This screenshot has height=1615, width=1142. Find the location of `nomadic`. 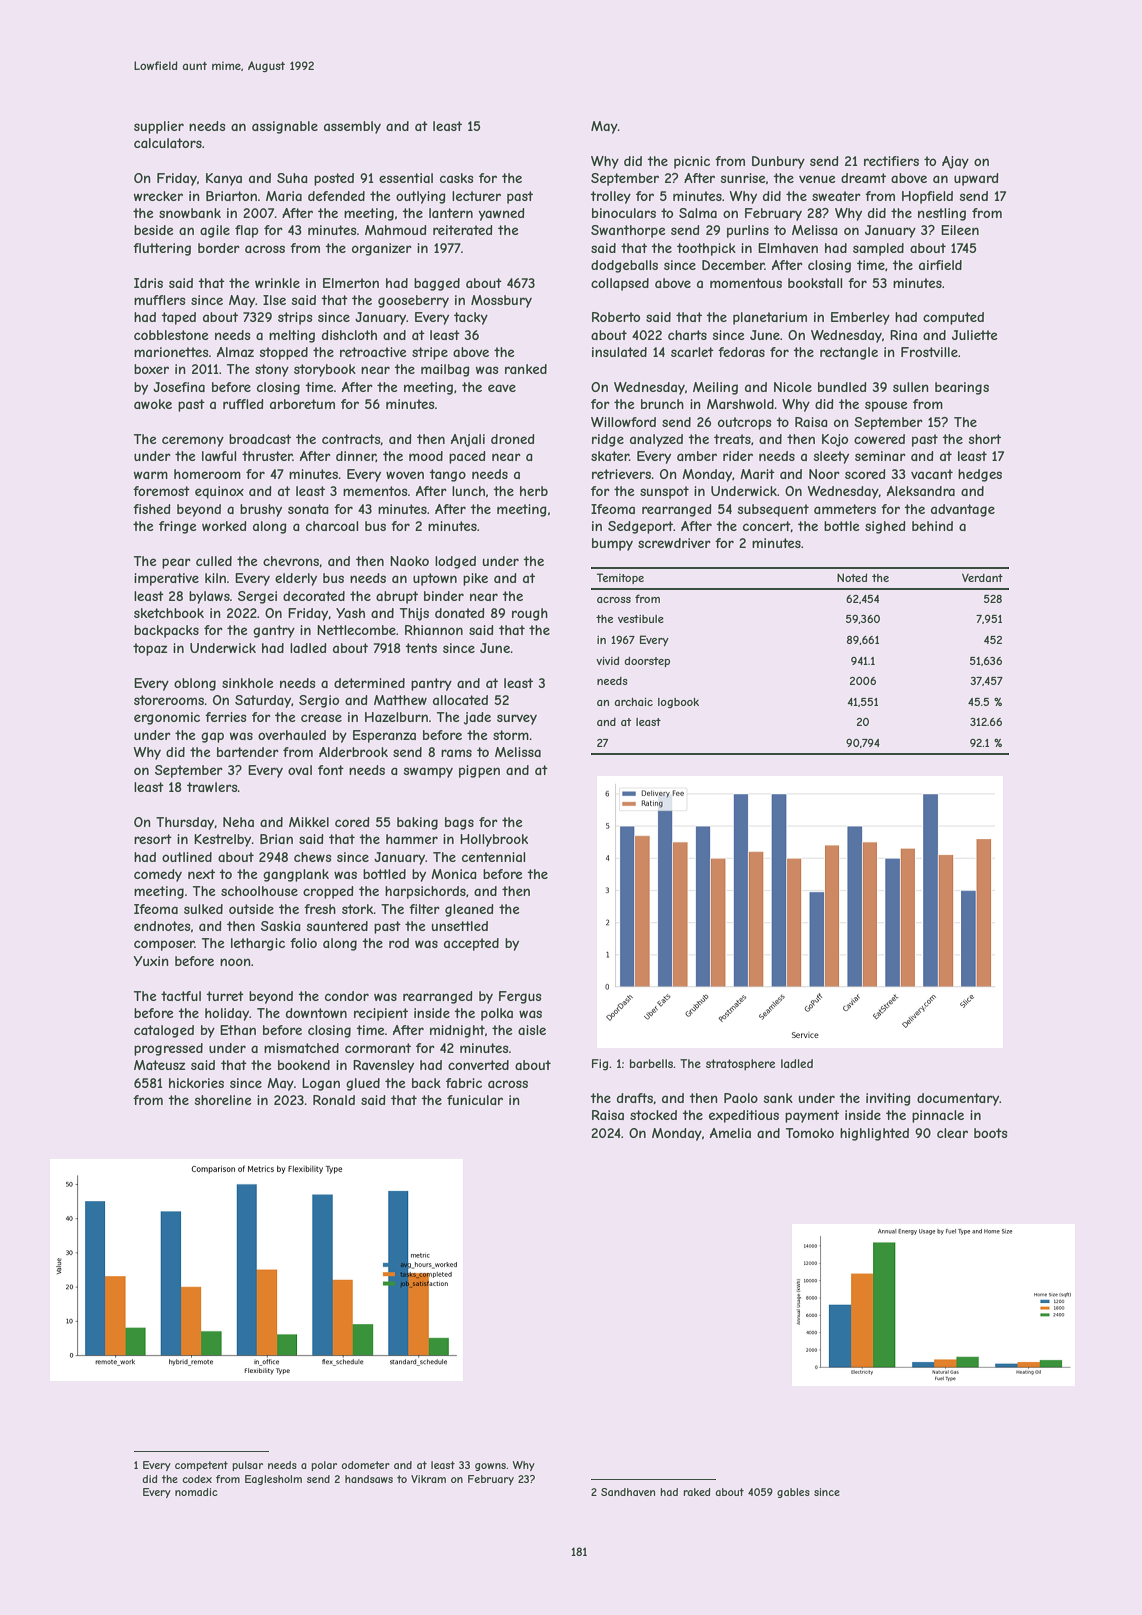

nomadic is located at coordinates (196, 1492).
